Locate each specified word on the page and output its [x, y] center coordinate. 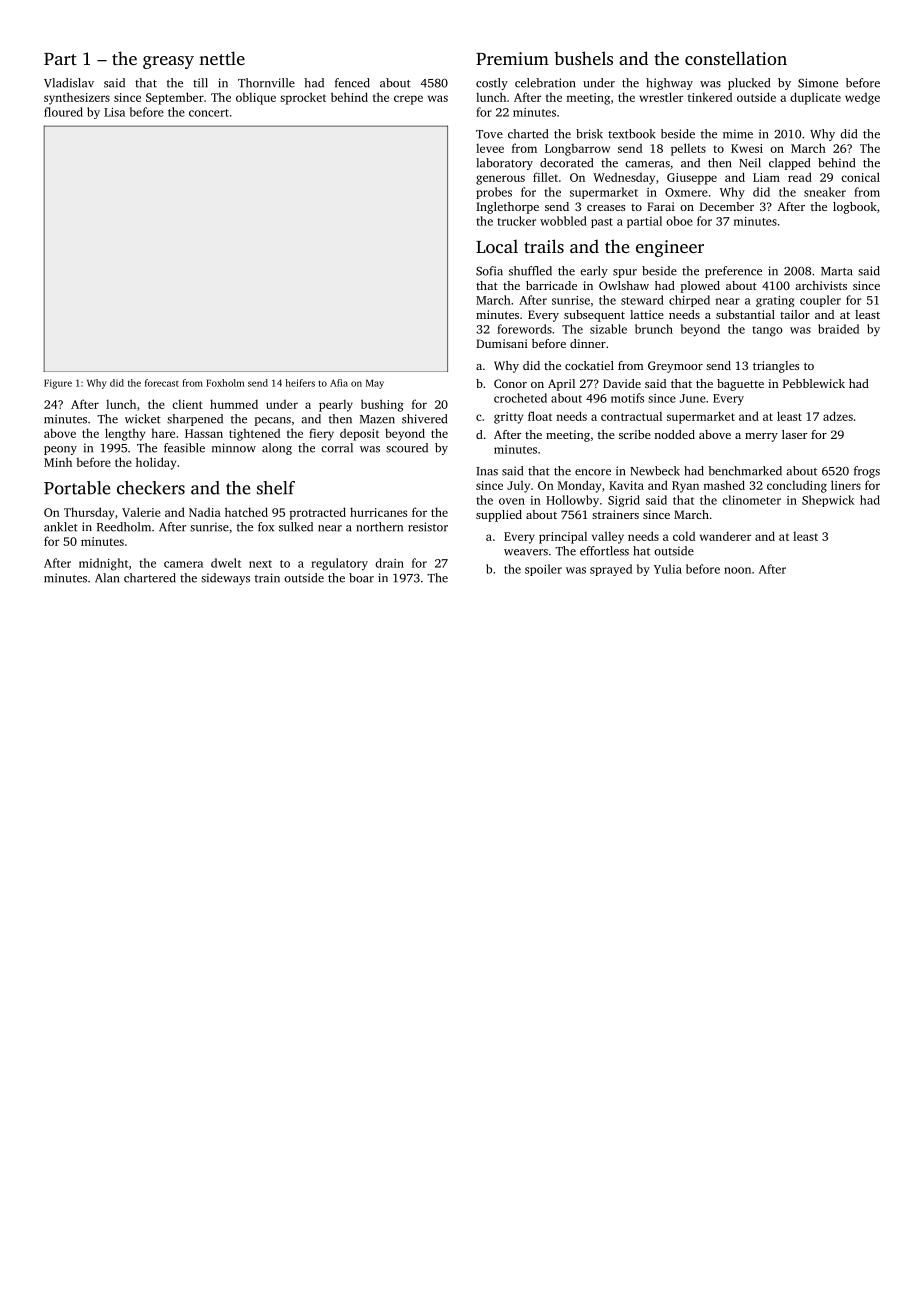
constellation [736, 58]
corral [337, 448]
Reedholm [124, 527]
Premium [512, 58]
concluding [797, 486]
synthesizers [77, 98]
